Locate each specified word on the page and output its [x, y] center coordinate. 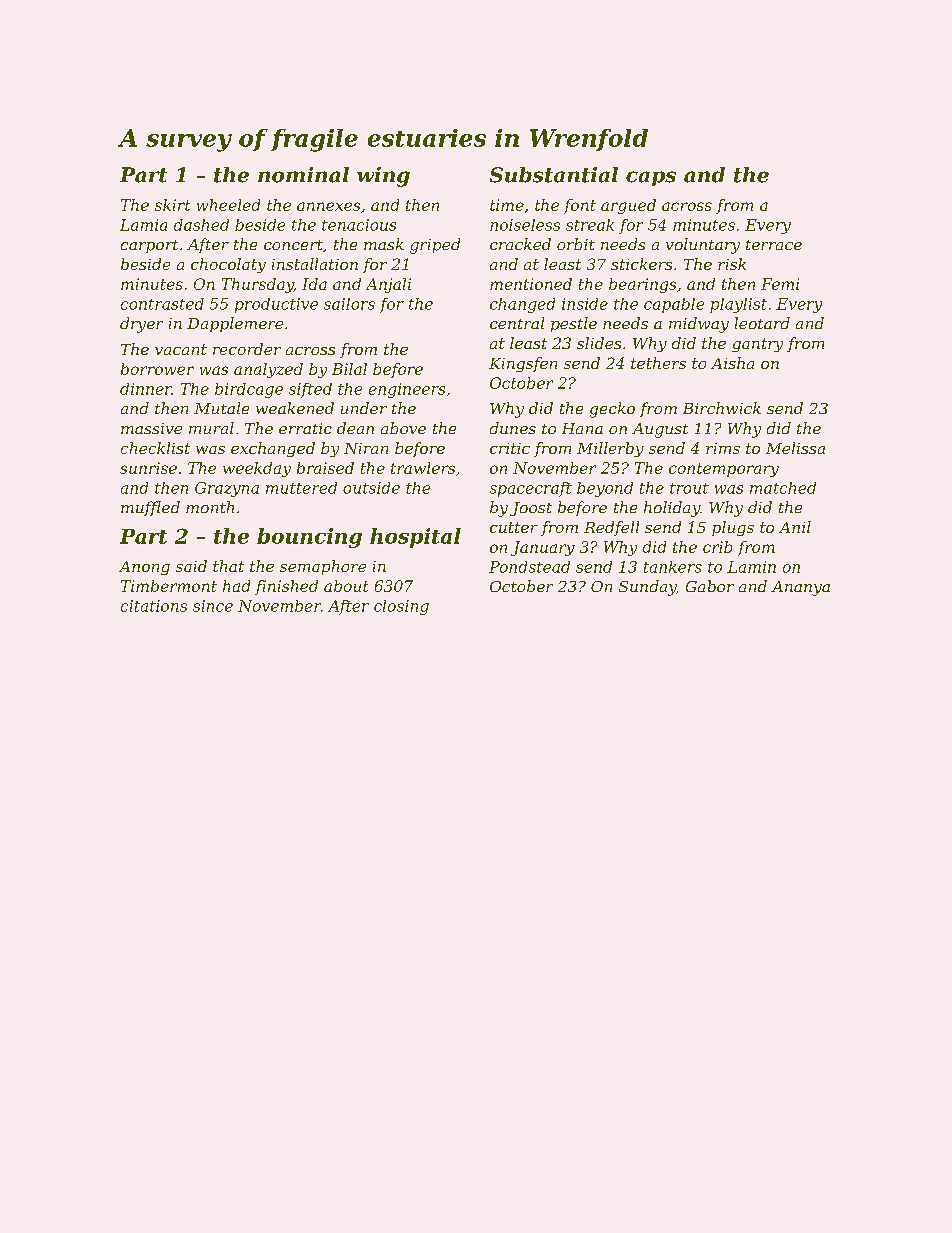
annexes [328, 206]
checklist [155, 448]
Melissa [795, 448]
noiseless [525, 225]
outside [371, 488]
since [213, 606]
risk [732, 264]
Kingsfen [523, 364]
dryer [141, 325]
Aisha [732, 363]
